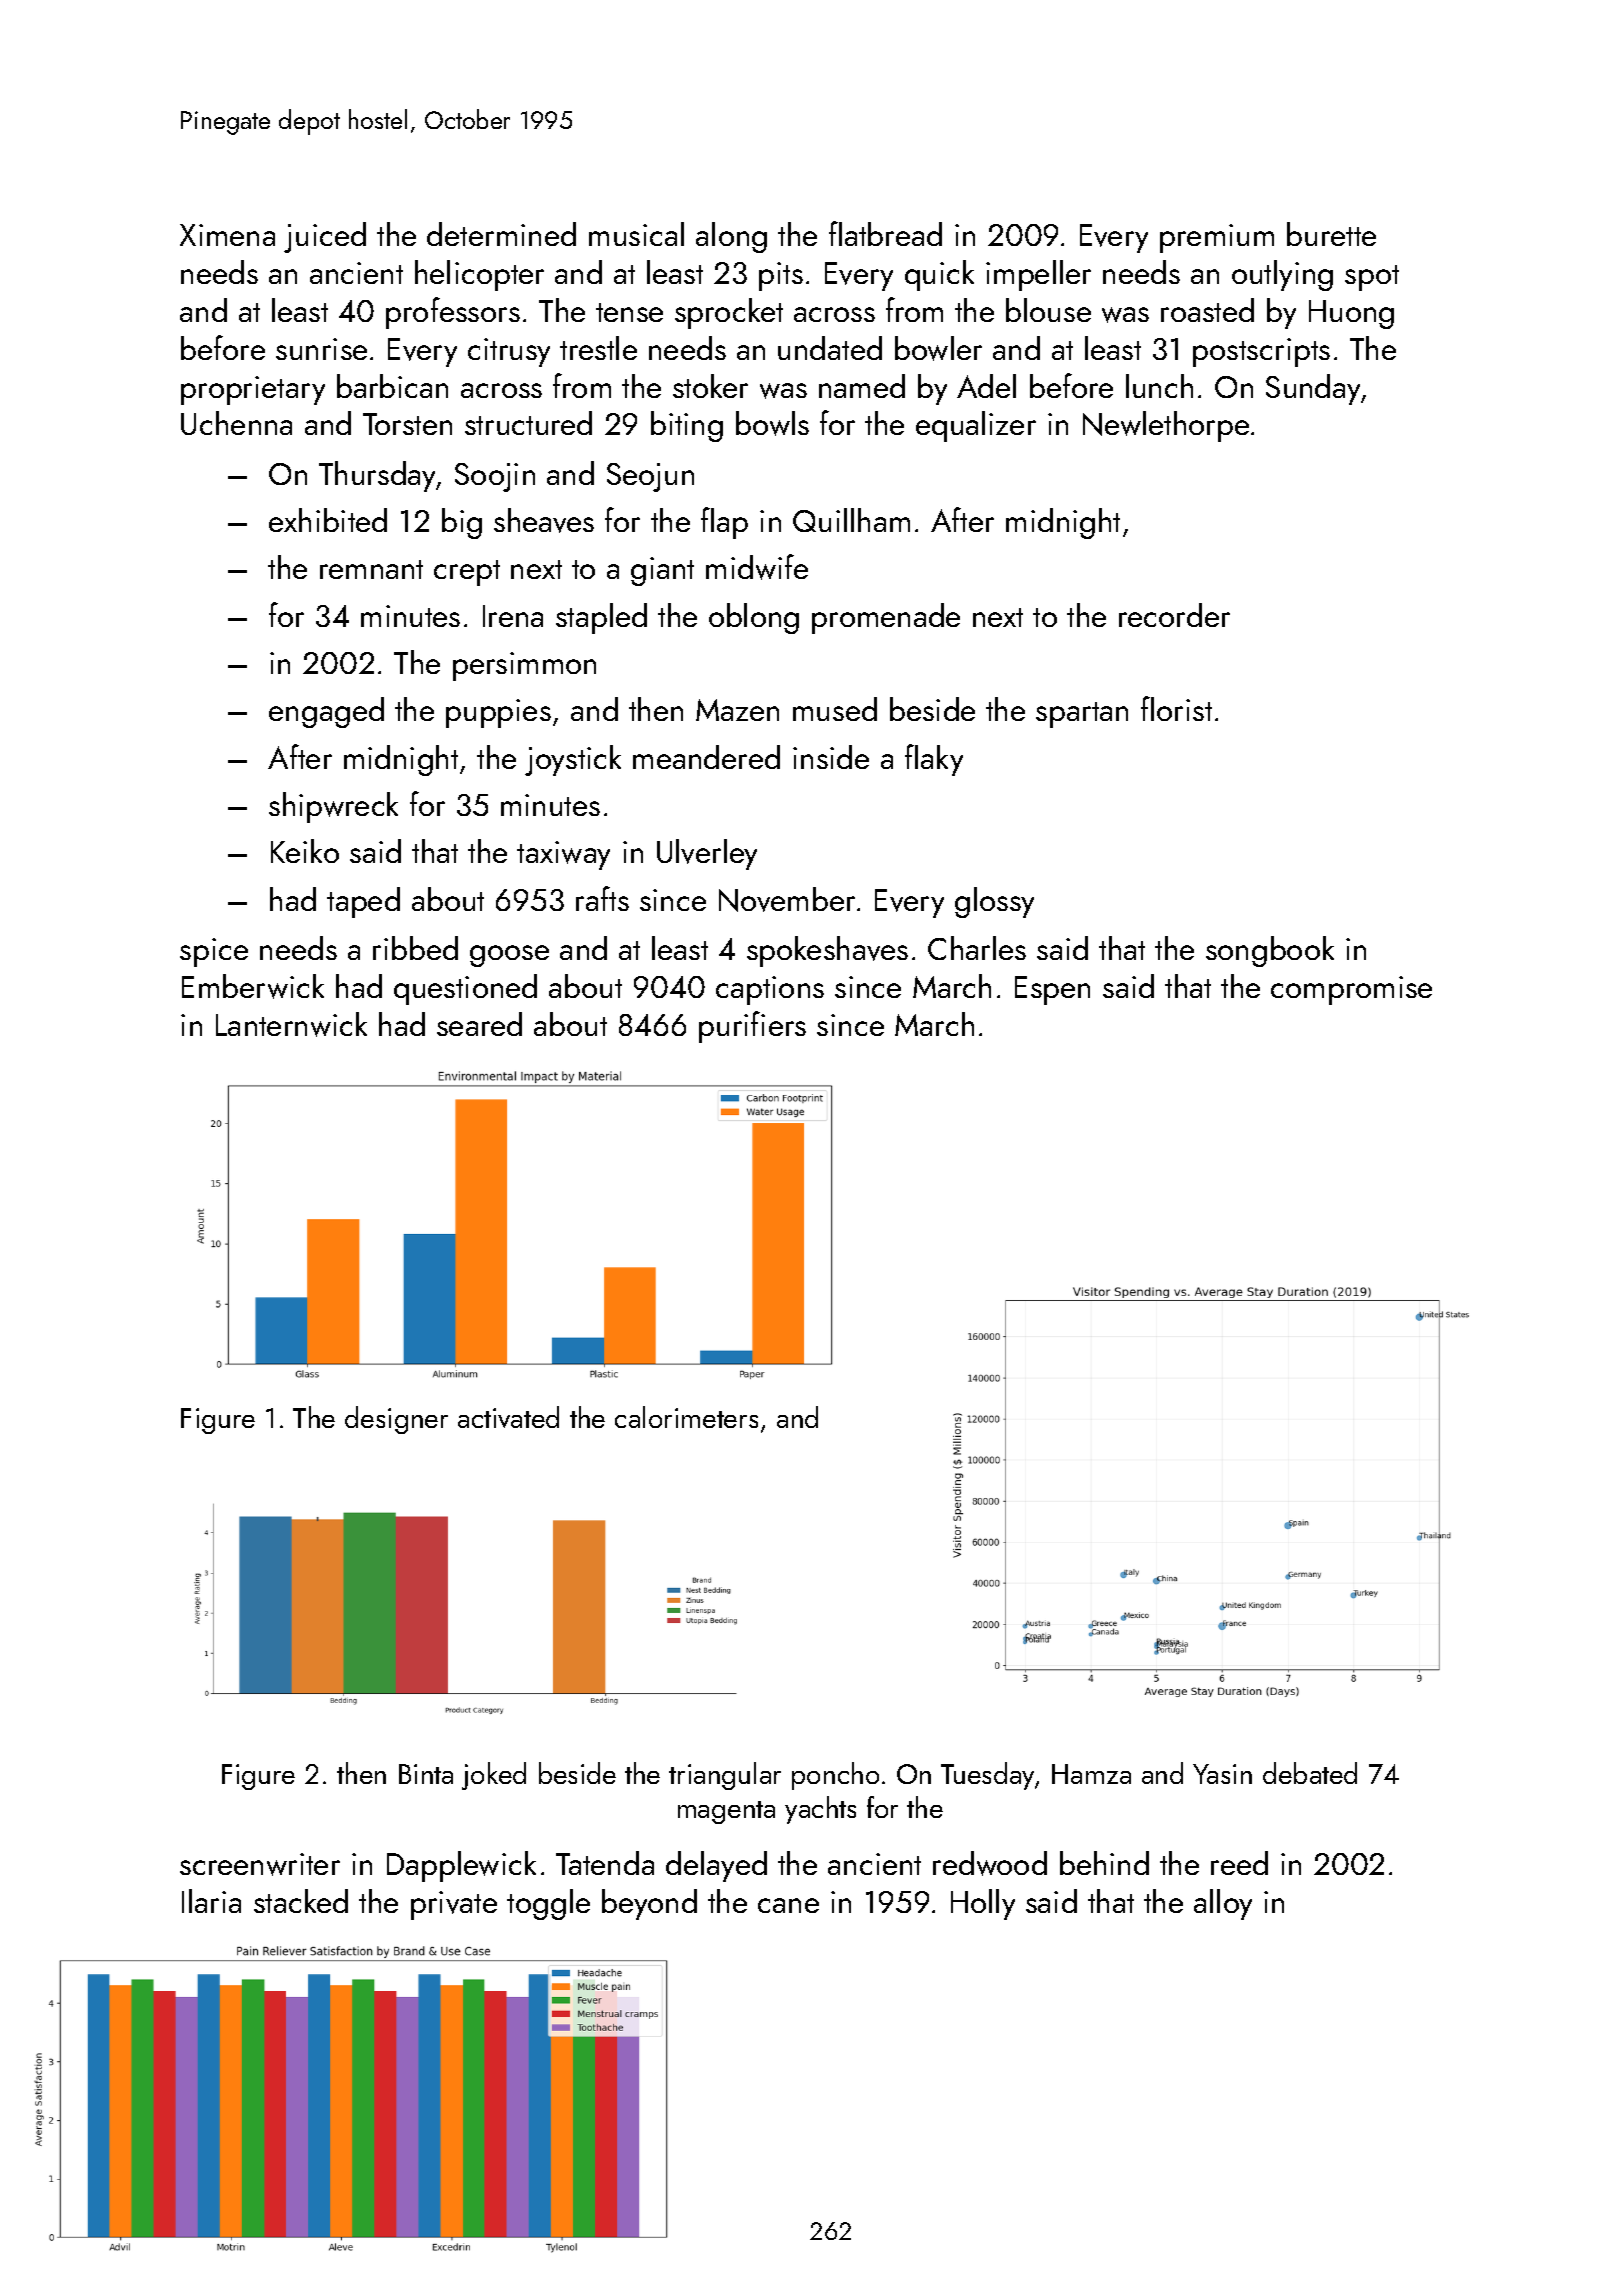  I want to click on mused, so click(835, 709).
